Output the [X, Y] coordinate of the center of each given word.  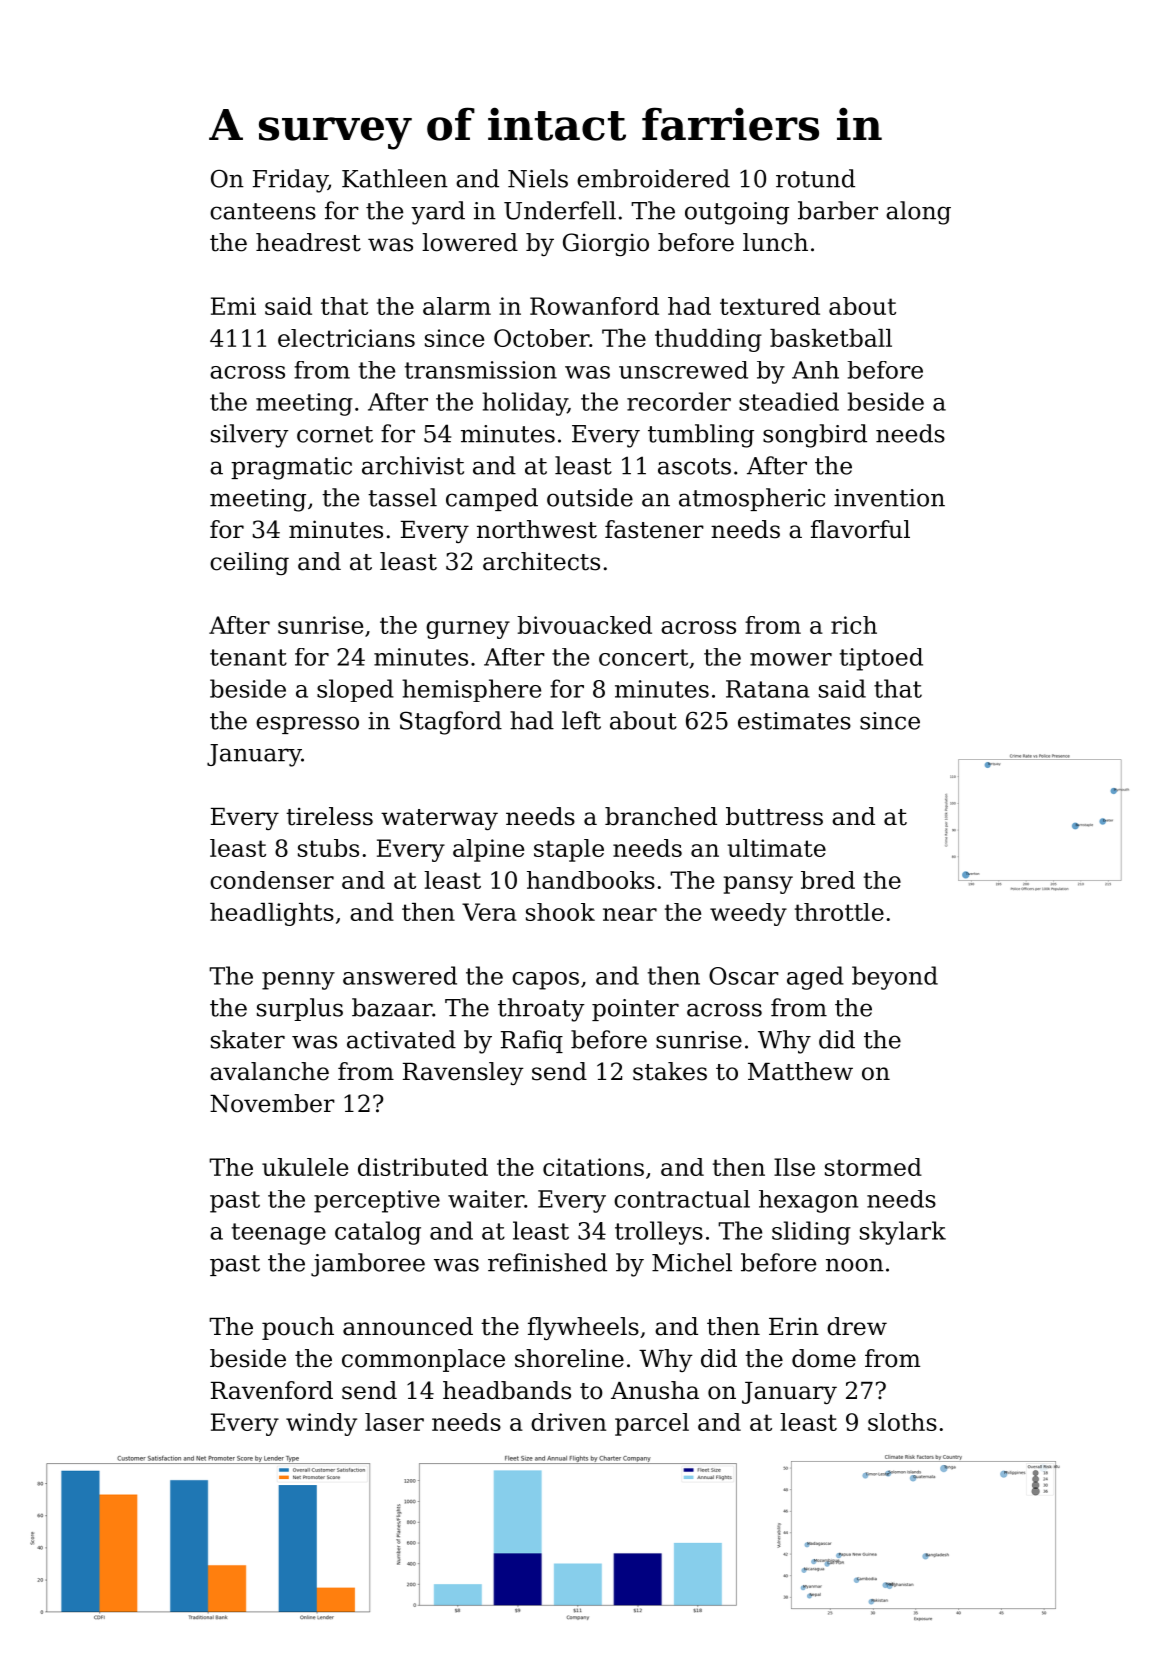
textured [770, 306]
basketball [831, 338]
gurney [468, 630]
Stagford [451, 723]
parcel [652, 1424]
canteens [263, 211]
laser [394, 1422]
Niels [538, 178]
